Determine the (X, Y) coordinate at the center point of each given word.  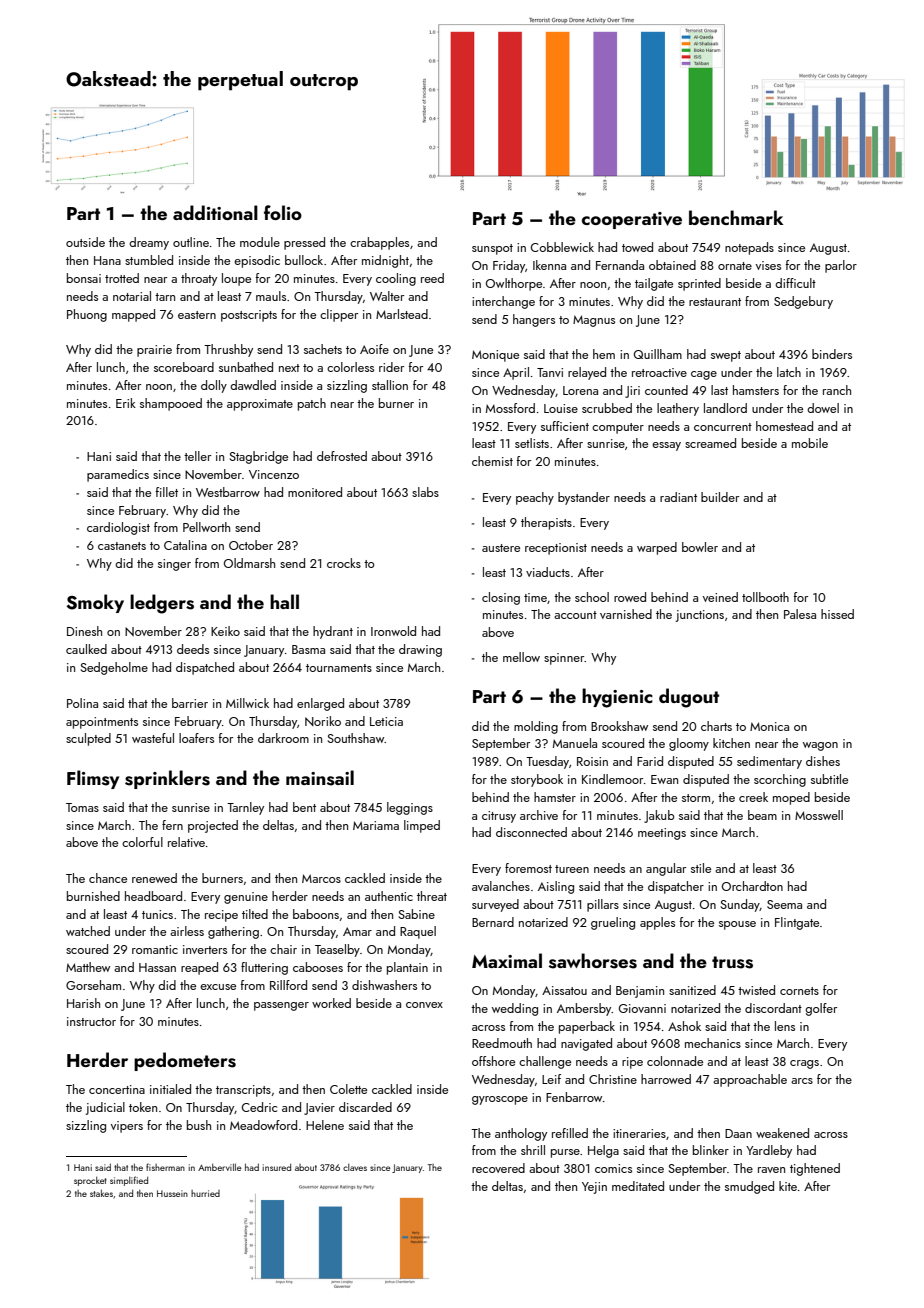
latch (789, 372)
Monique (495, 356)
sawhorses (593, 961)
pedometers (185, 1061)
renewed (154, 878)
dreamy (149, 243)
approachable (750, 1080)
